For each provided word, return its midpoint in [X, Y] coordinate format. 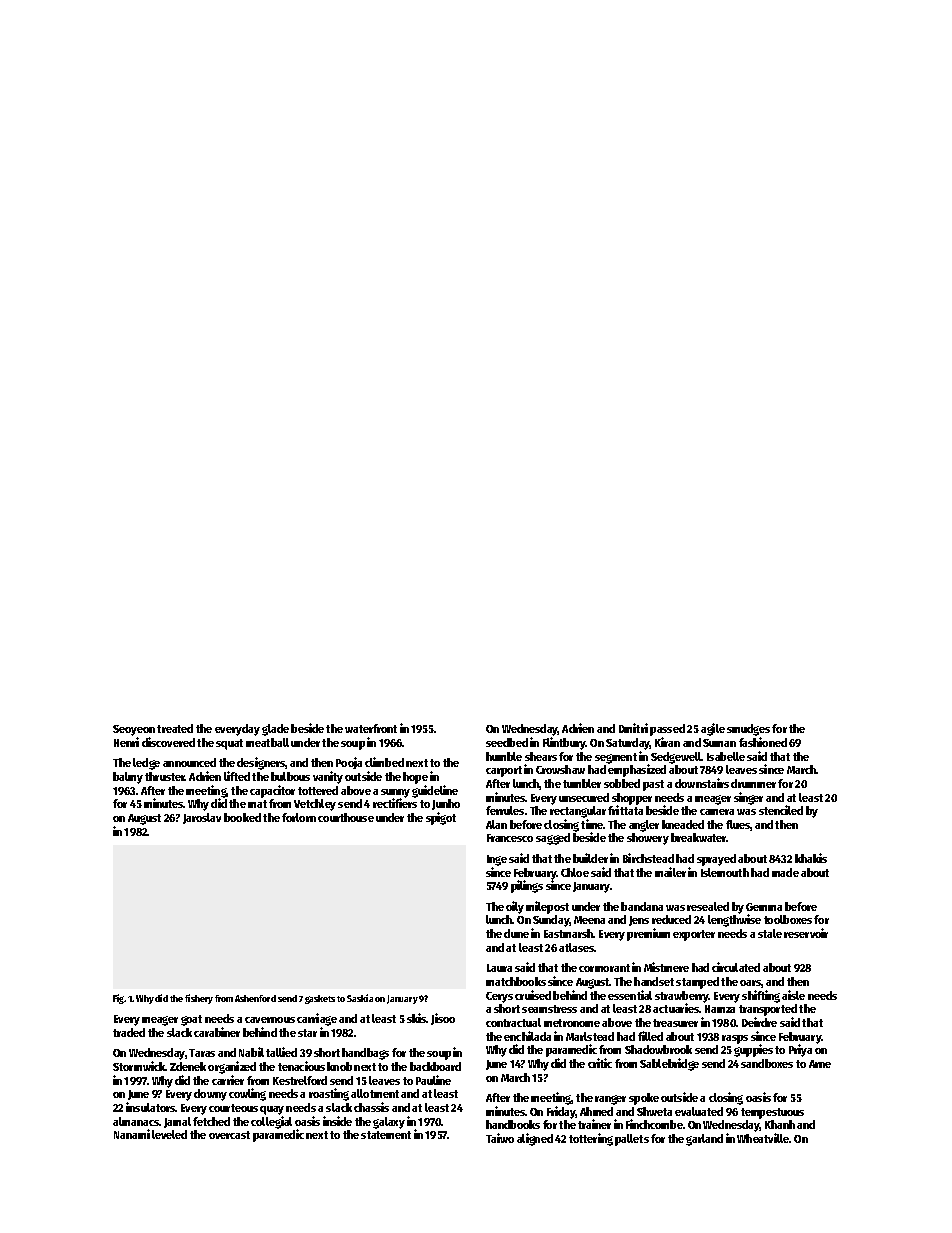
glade [275, 730]
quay [272, 1110]
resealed [708, 906]
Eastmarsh [569, 933]
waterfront [371, 728]
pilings [527, 886]
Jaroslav [202, 818]
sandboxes [767, 1063]
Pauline [433, 1080]
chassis [371, 1107]
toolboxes [788, 919]
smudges [748, 730]
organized [232, 1067]
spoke [644, 1099]
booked [242, 817]
